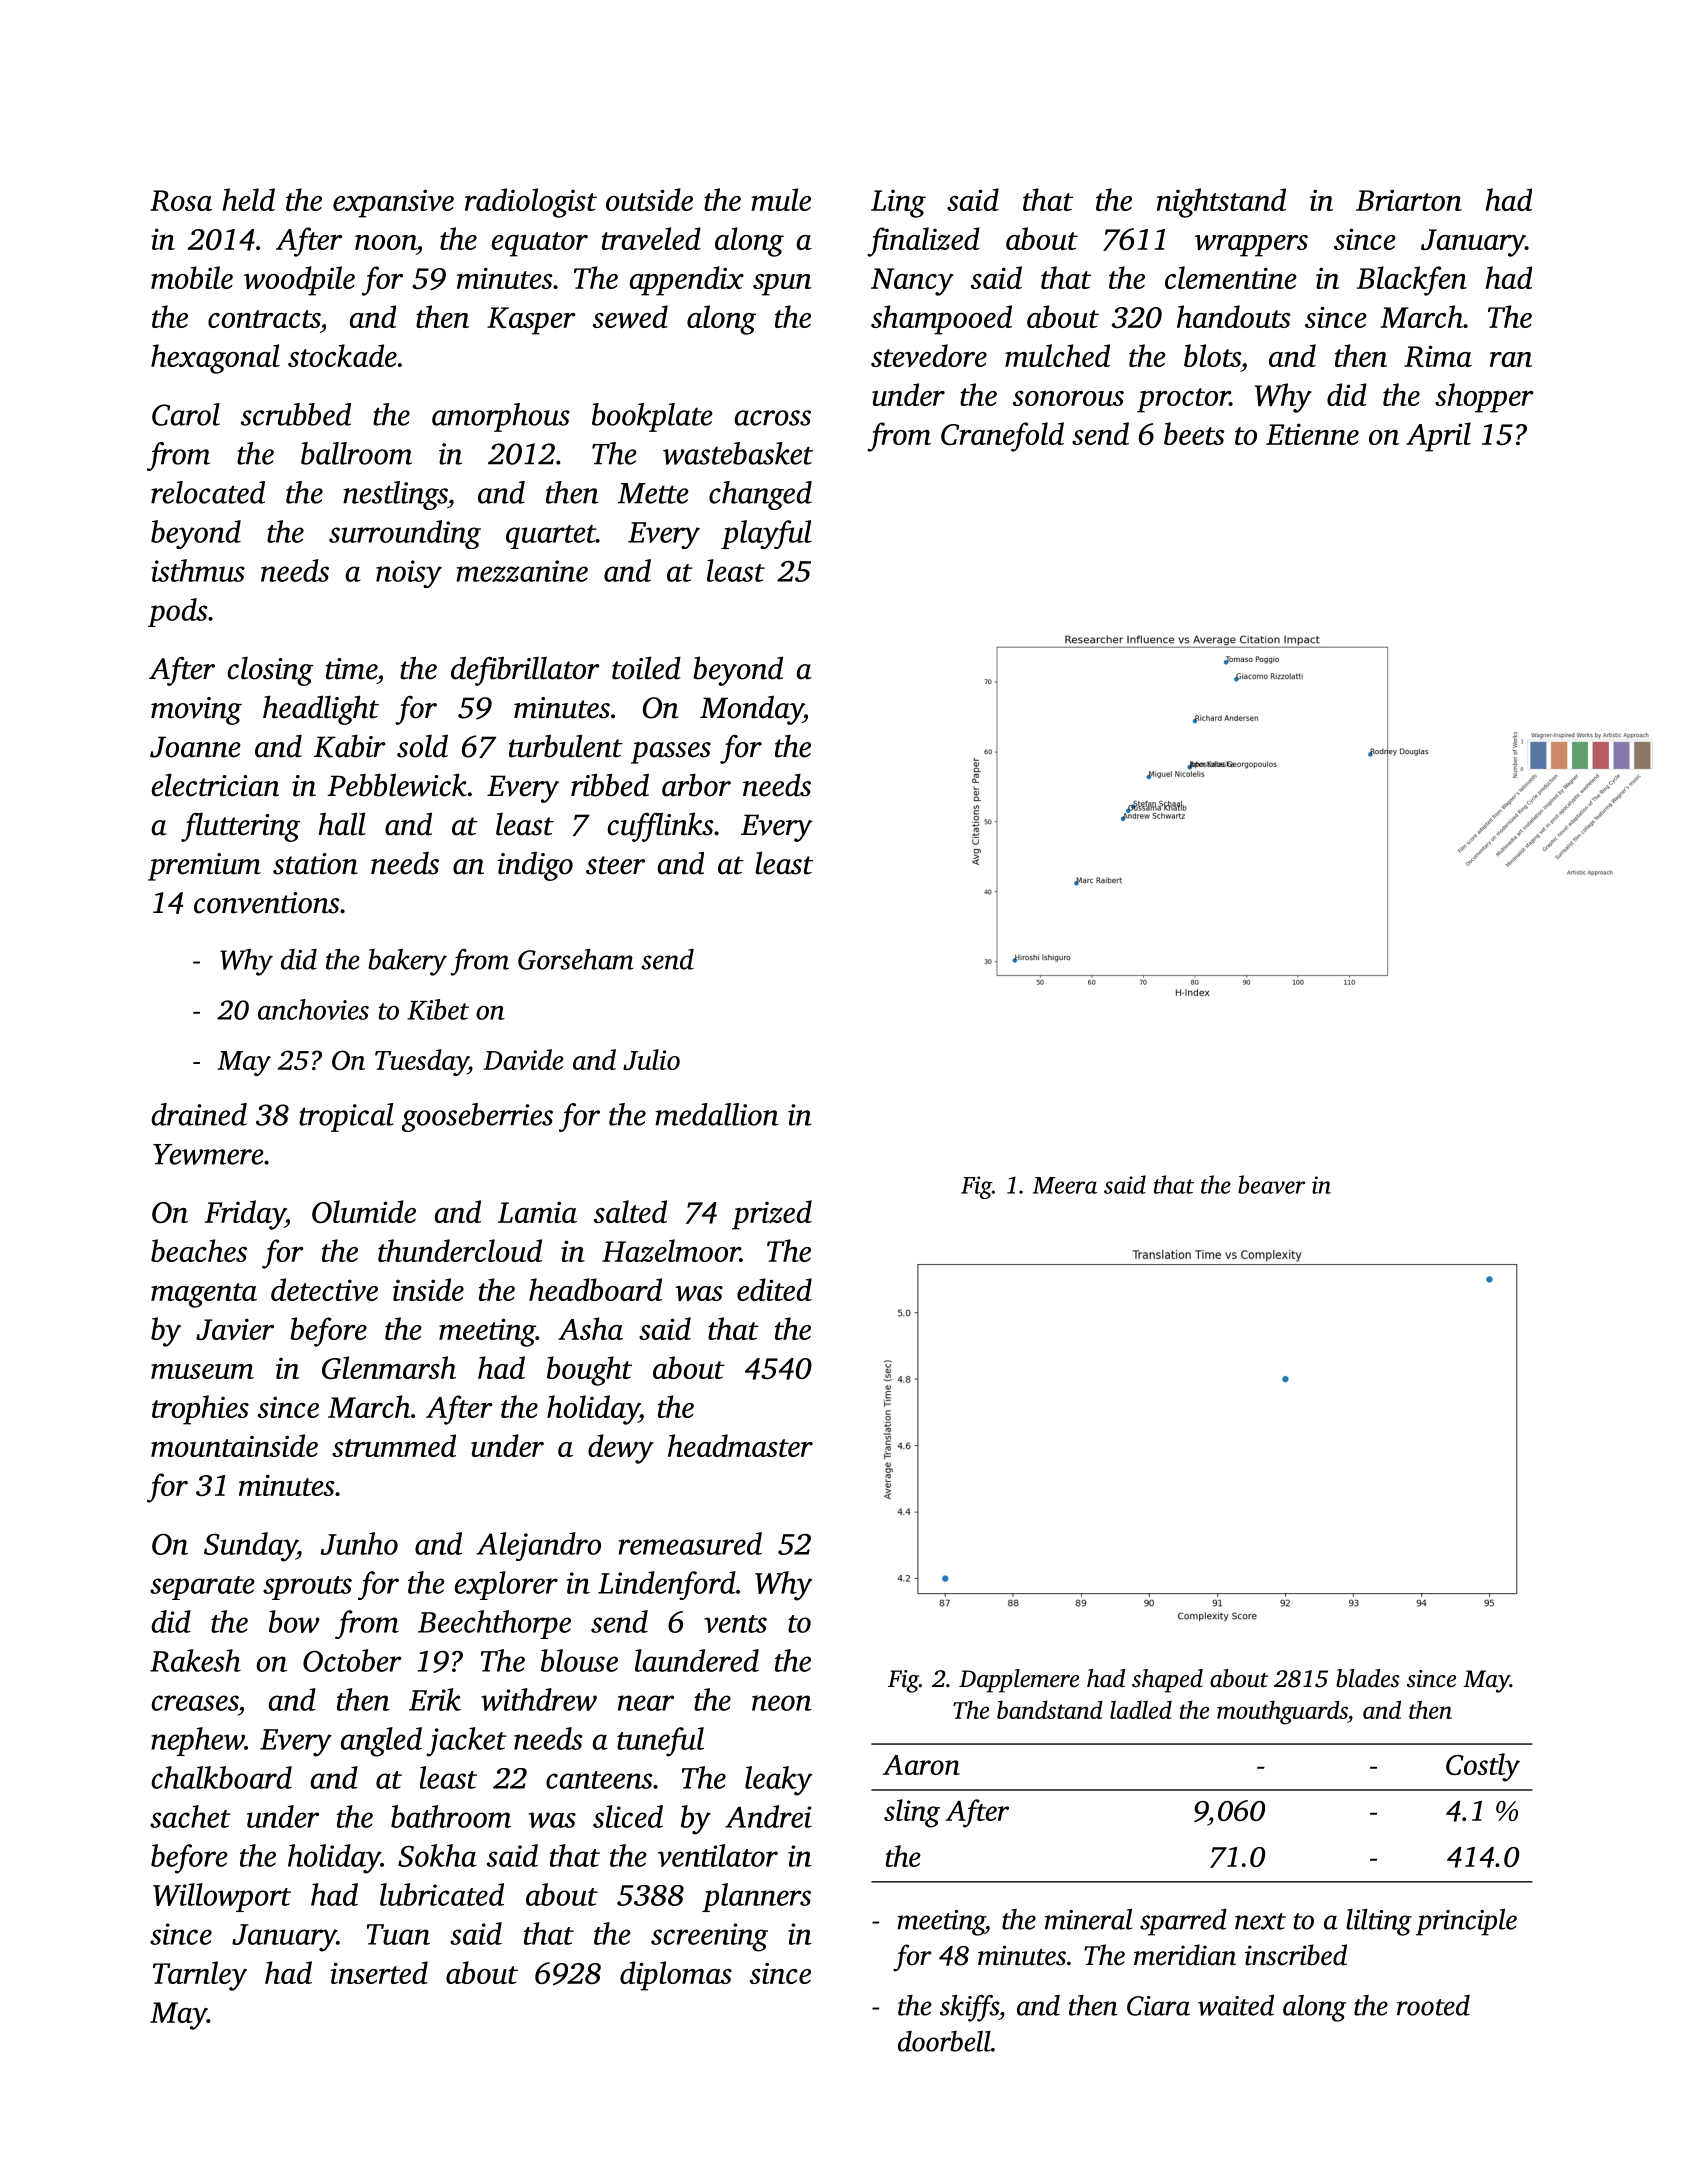 Image resolution: width=1683 pixels, height=2178 pixels. I want to click on Mette, so click(653, 493).
